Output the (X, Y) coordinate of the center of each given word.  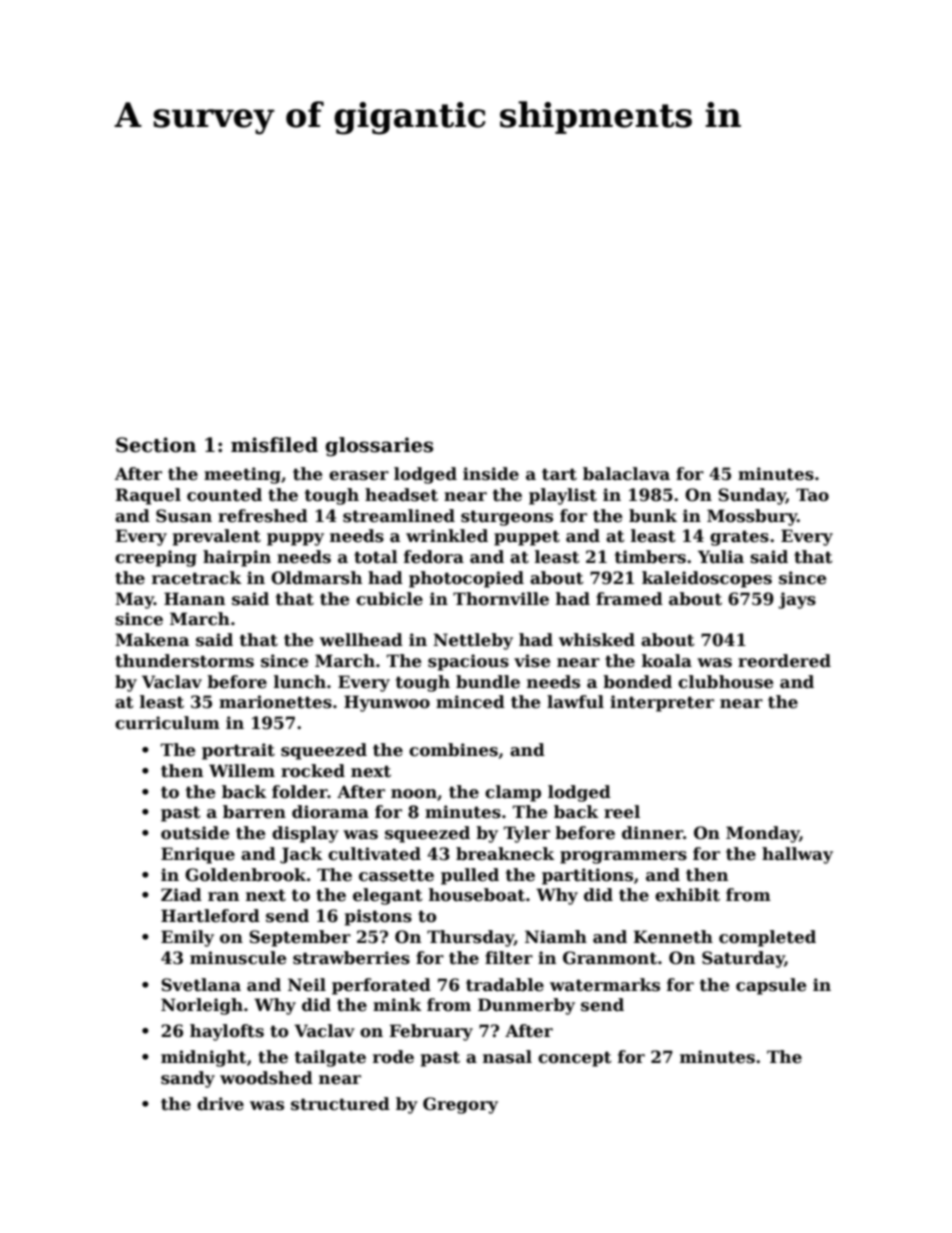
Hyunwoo (387, 703)
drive (220, 1104)
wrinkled (447, 536)
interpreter (662, 703)
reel (622, 812)
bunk (653, 516)
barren (254, 812)
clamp (513, 793)
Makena (152, 640)
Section (156, 445)
